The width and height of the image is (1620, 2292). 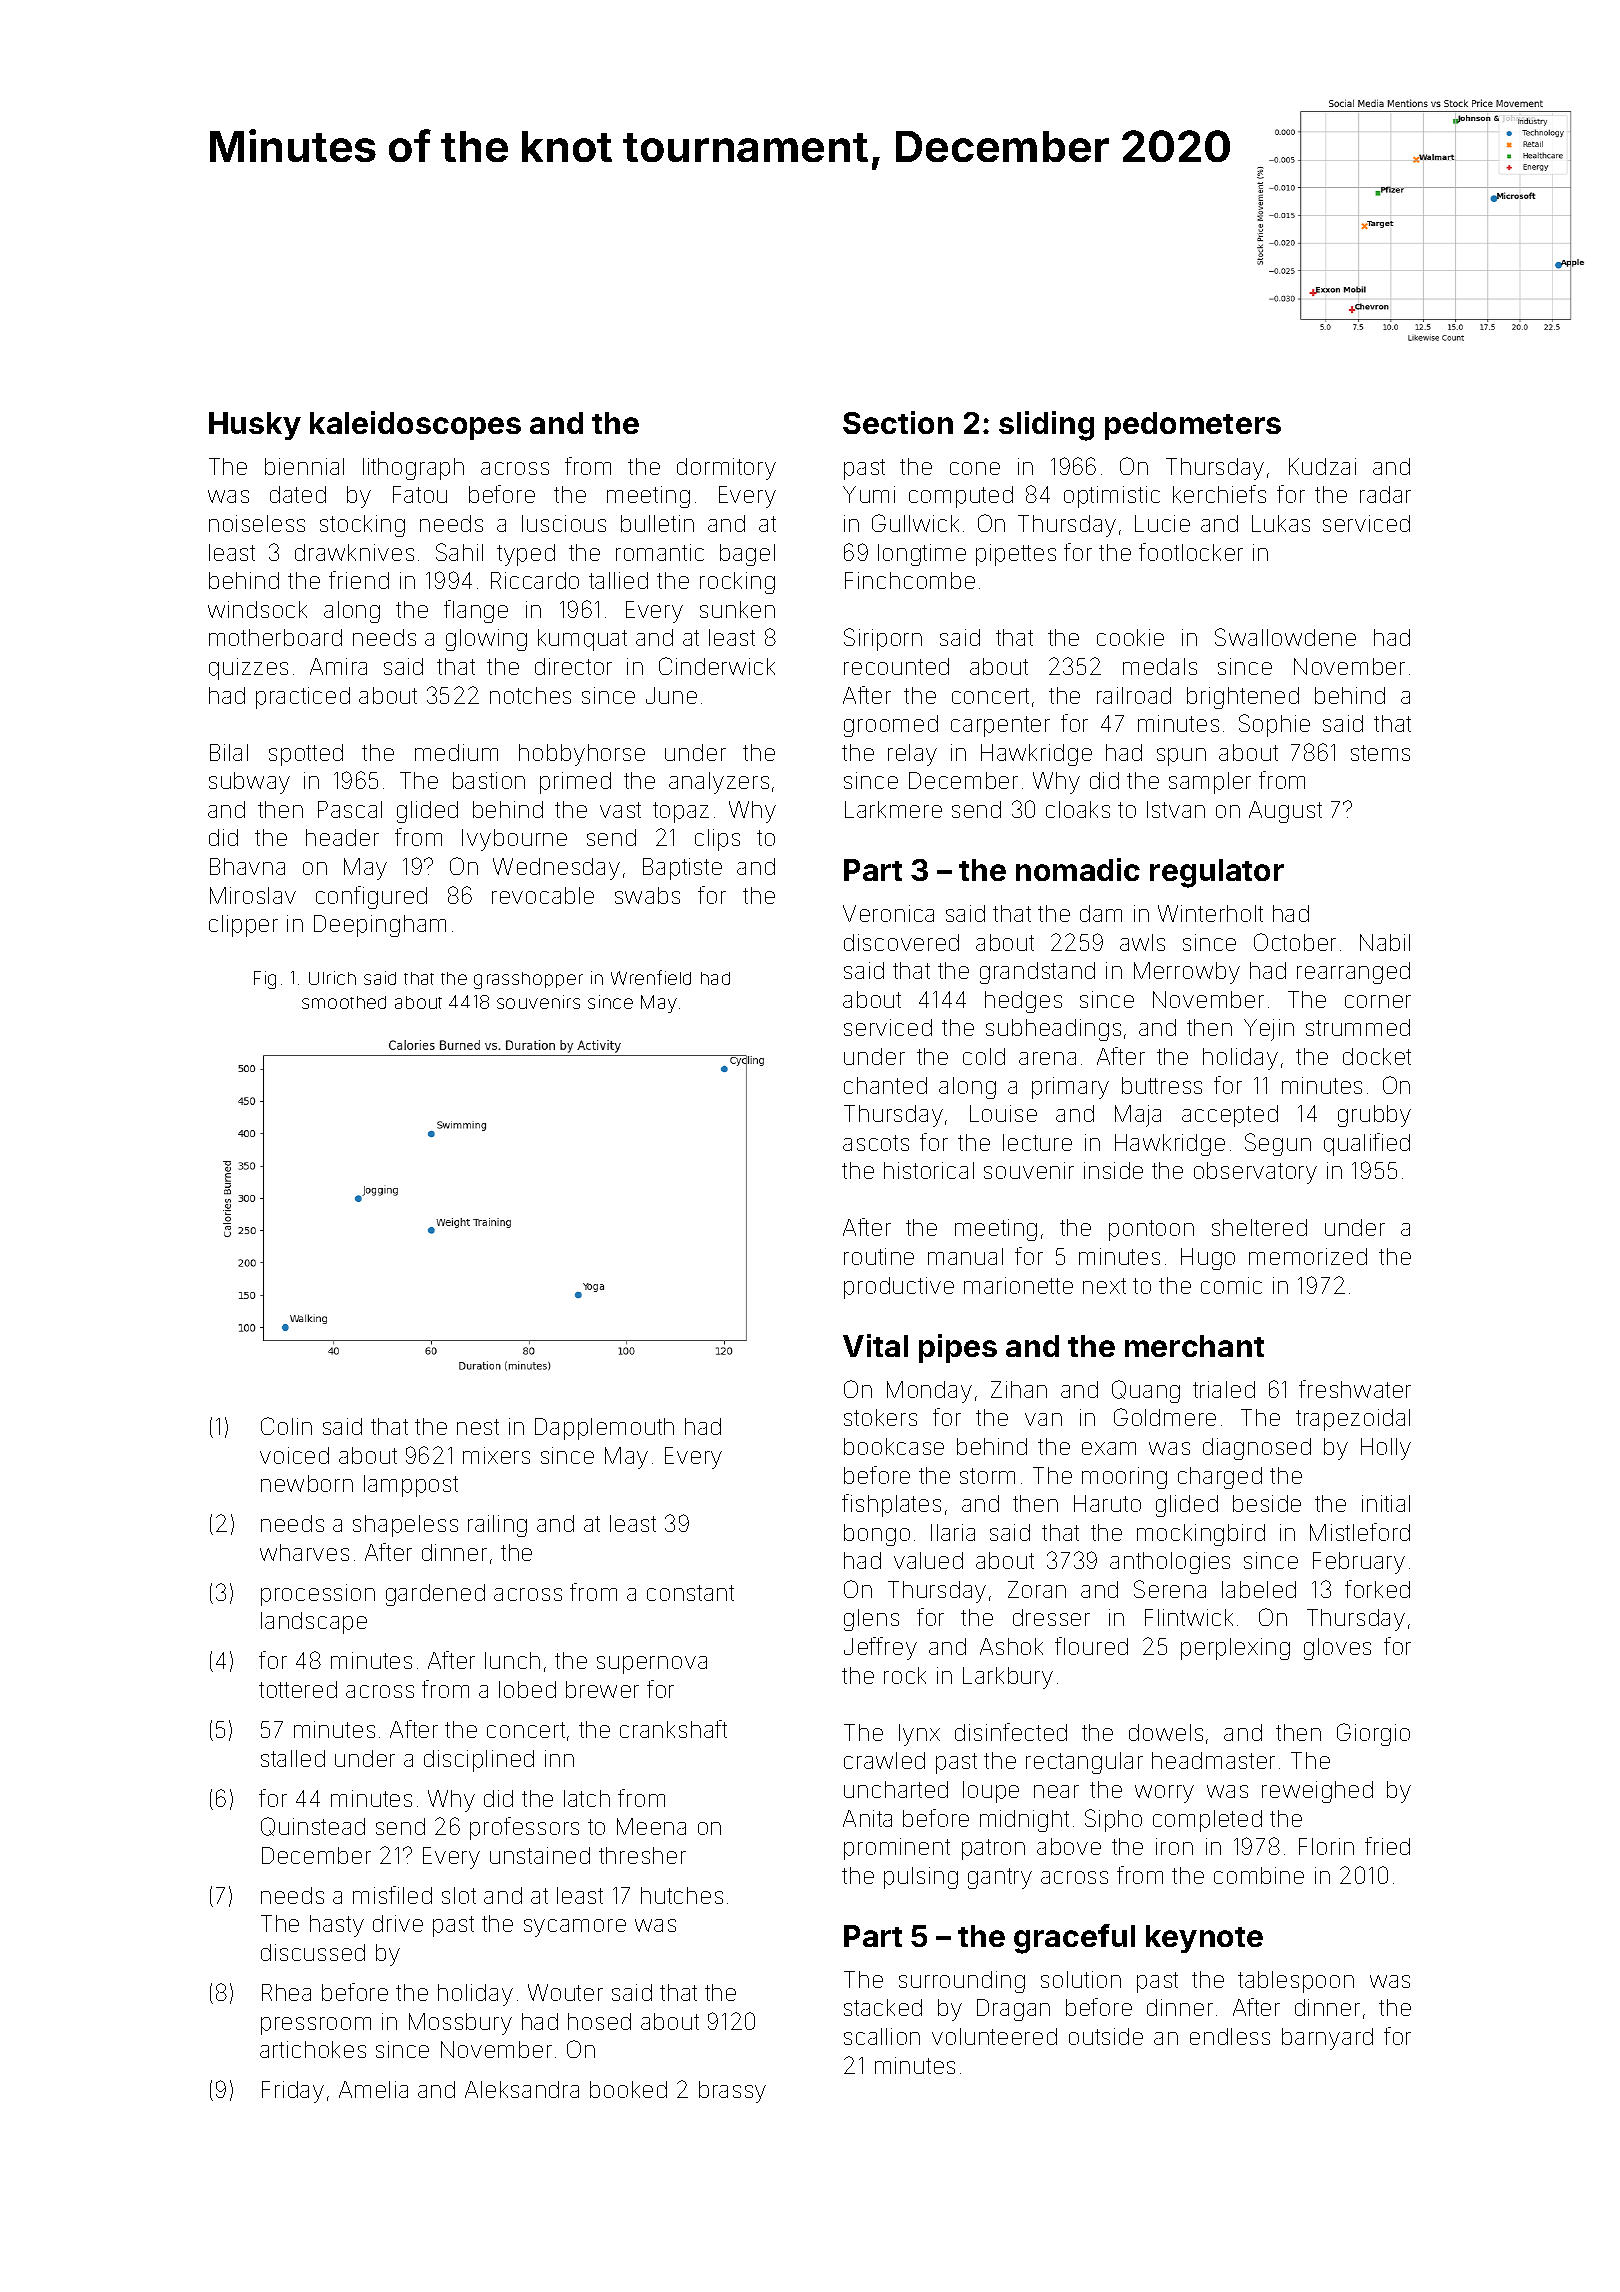 I want to click on Maja, so click(x=1138, y=1116).
